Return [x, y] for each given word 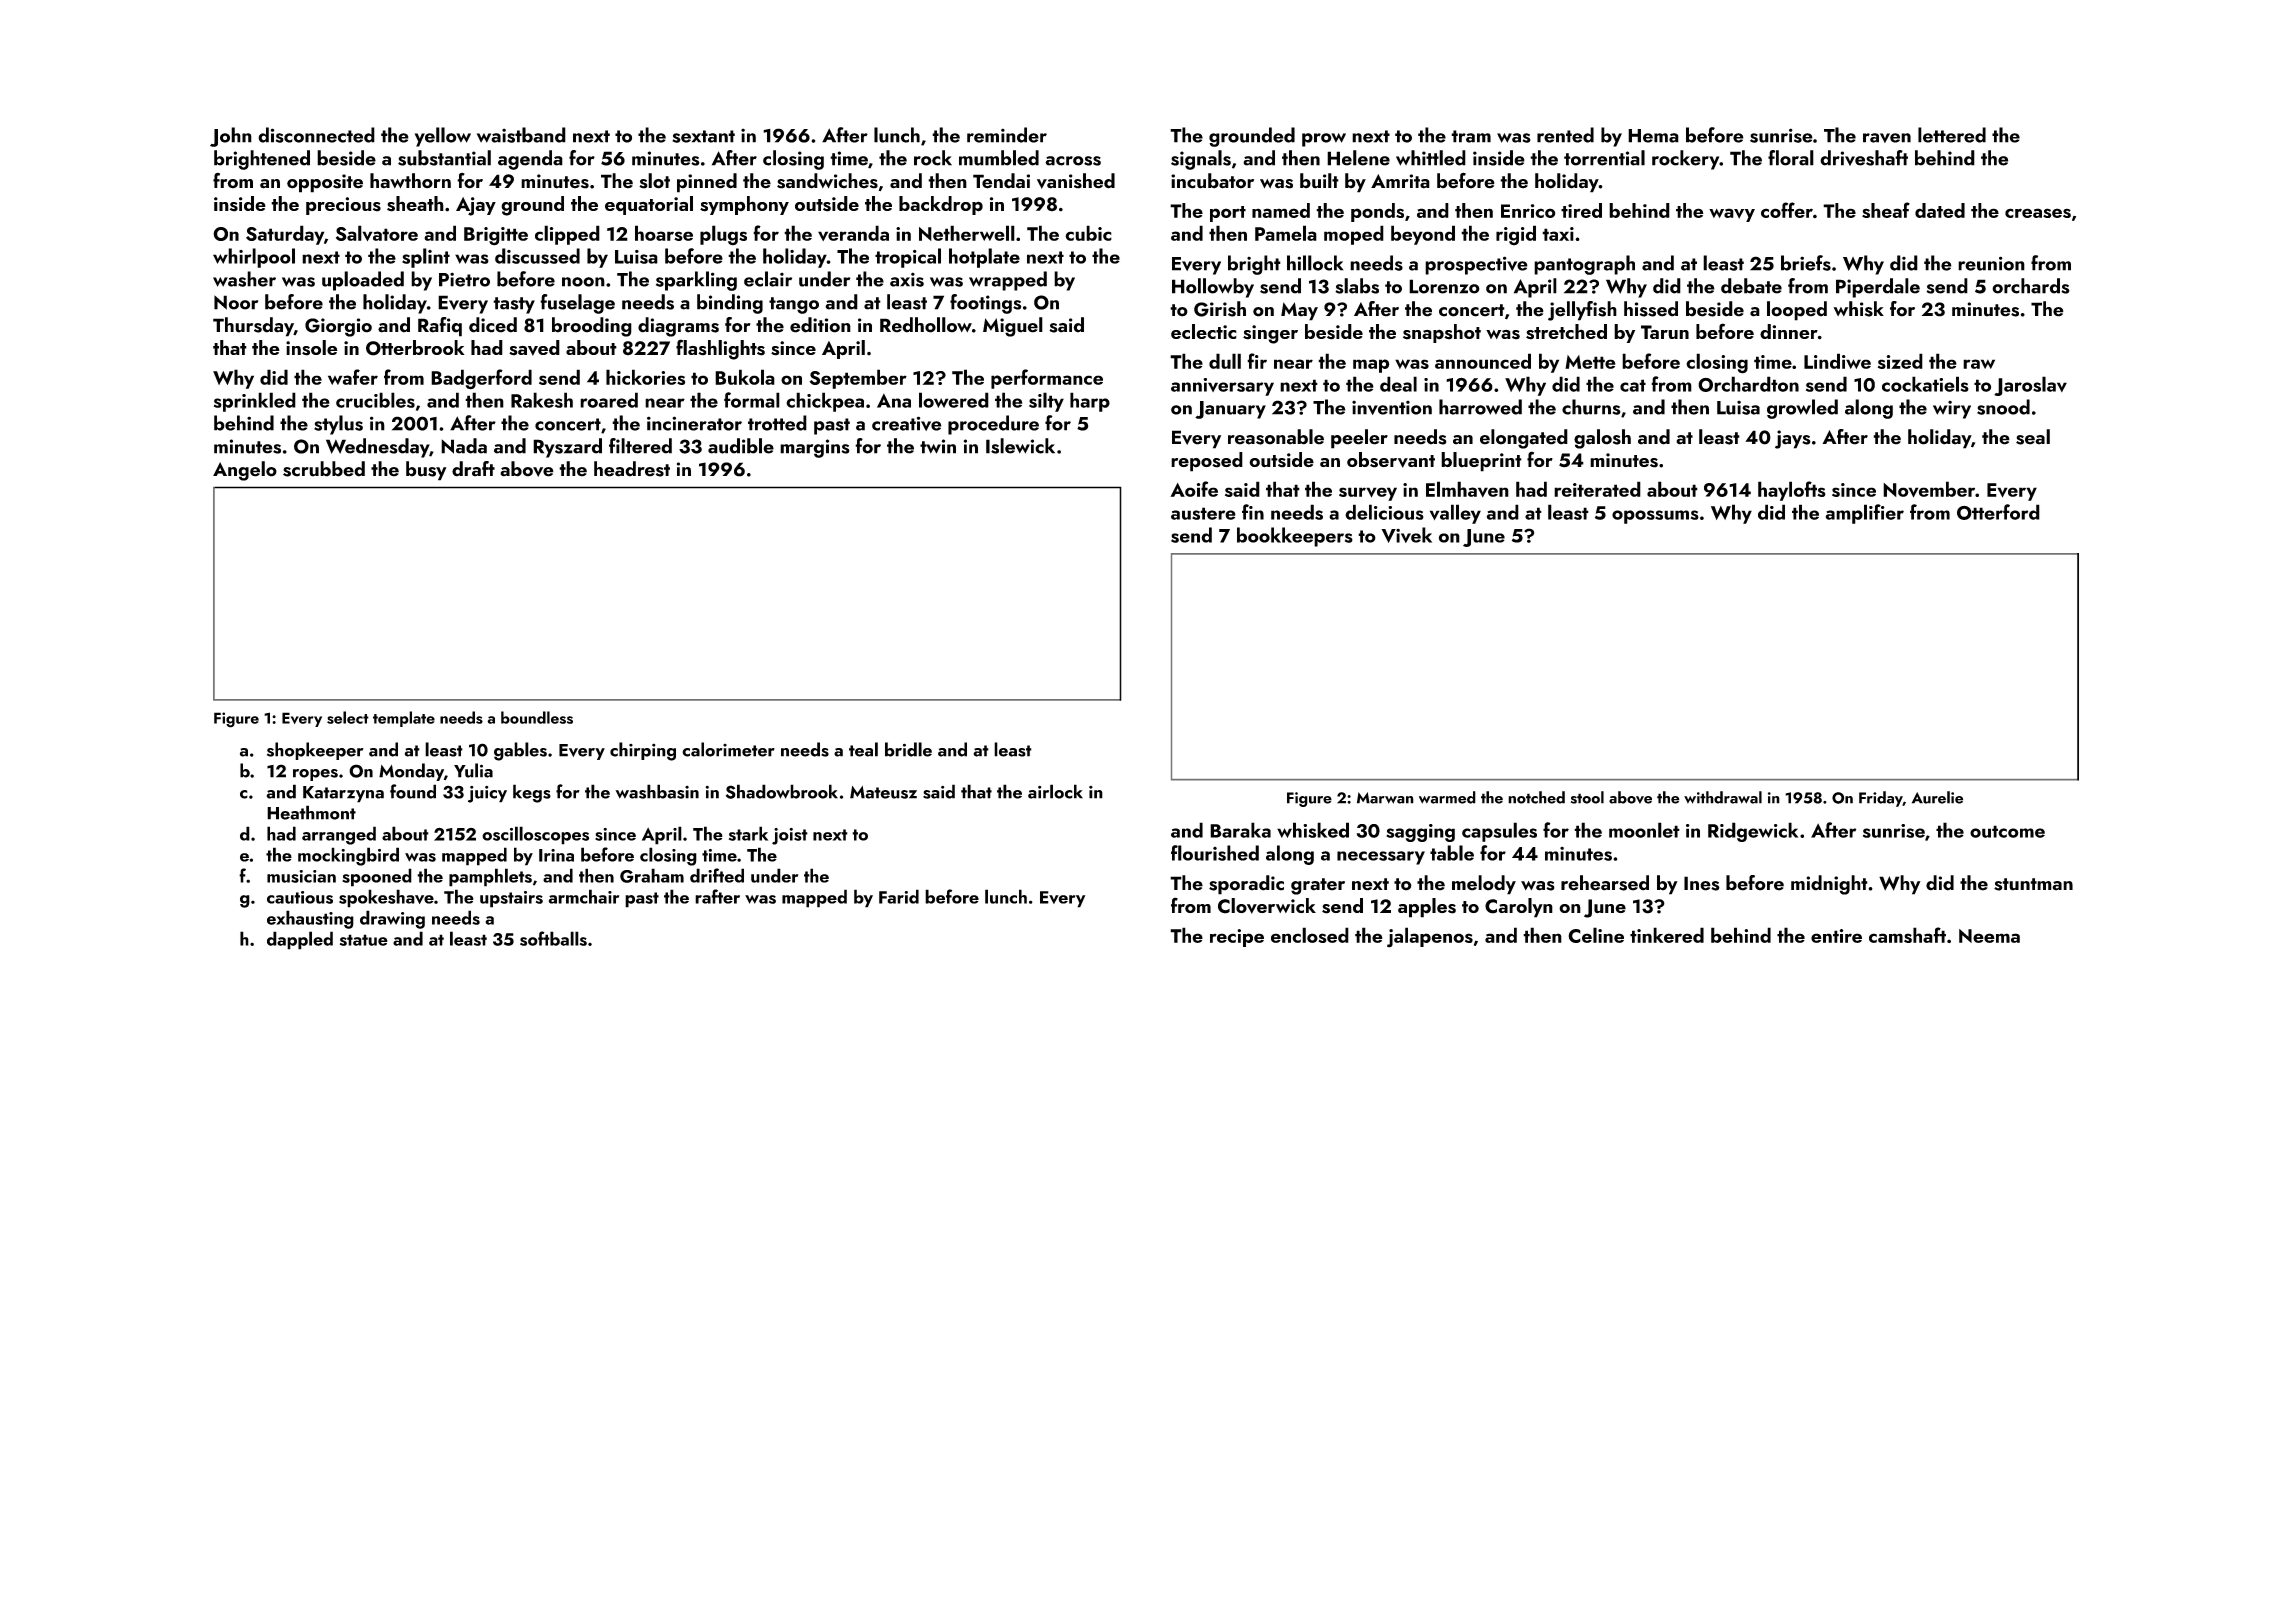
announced [1483, 361]
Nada [464, 446]
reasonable [1276, 437]
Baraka [1240, 830]
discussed [537, 256]
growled [1802, 409]
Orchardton [1748, 384]
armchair [584, 896]
